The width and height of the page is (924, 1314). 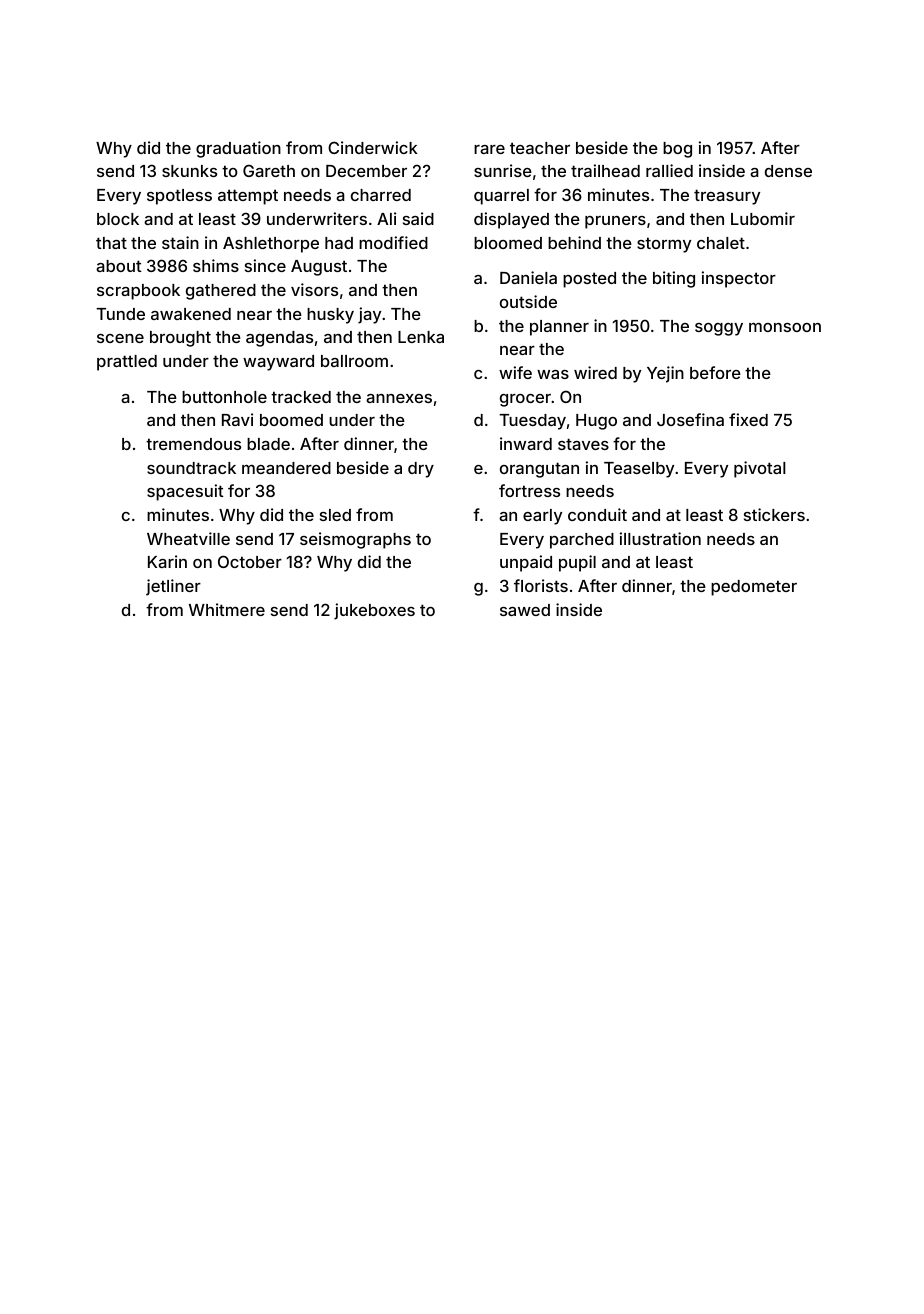 I want to click on sawed, so click(x=525, y=610).
